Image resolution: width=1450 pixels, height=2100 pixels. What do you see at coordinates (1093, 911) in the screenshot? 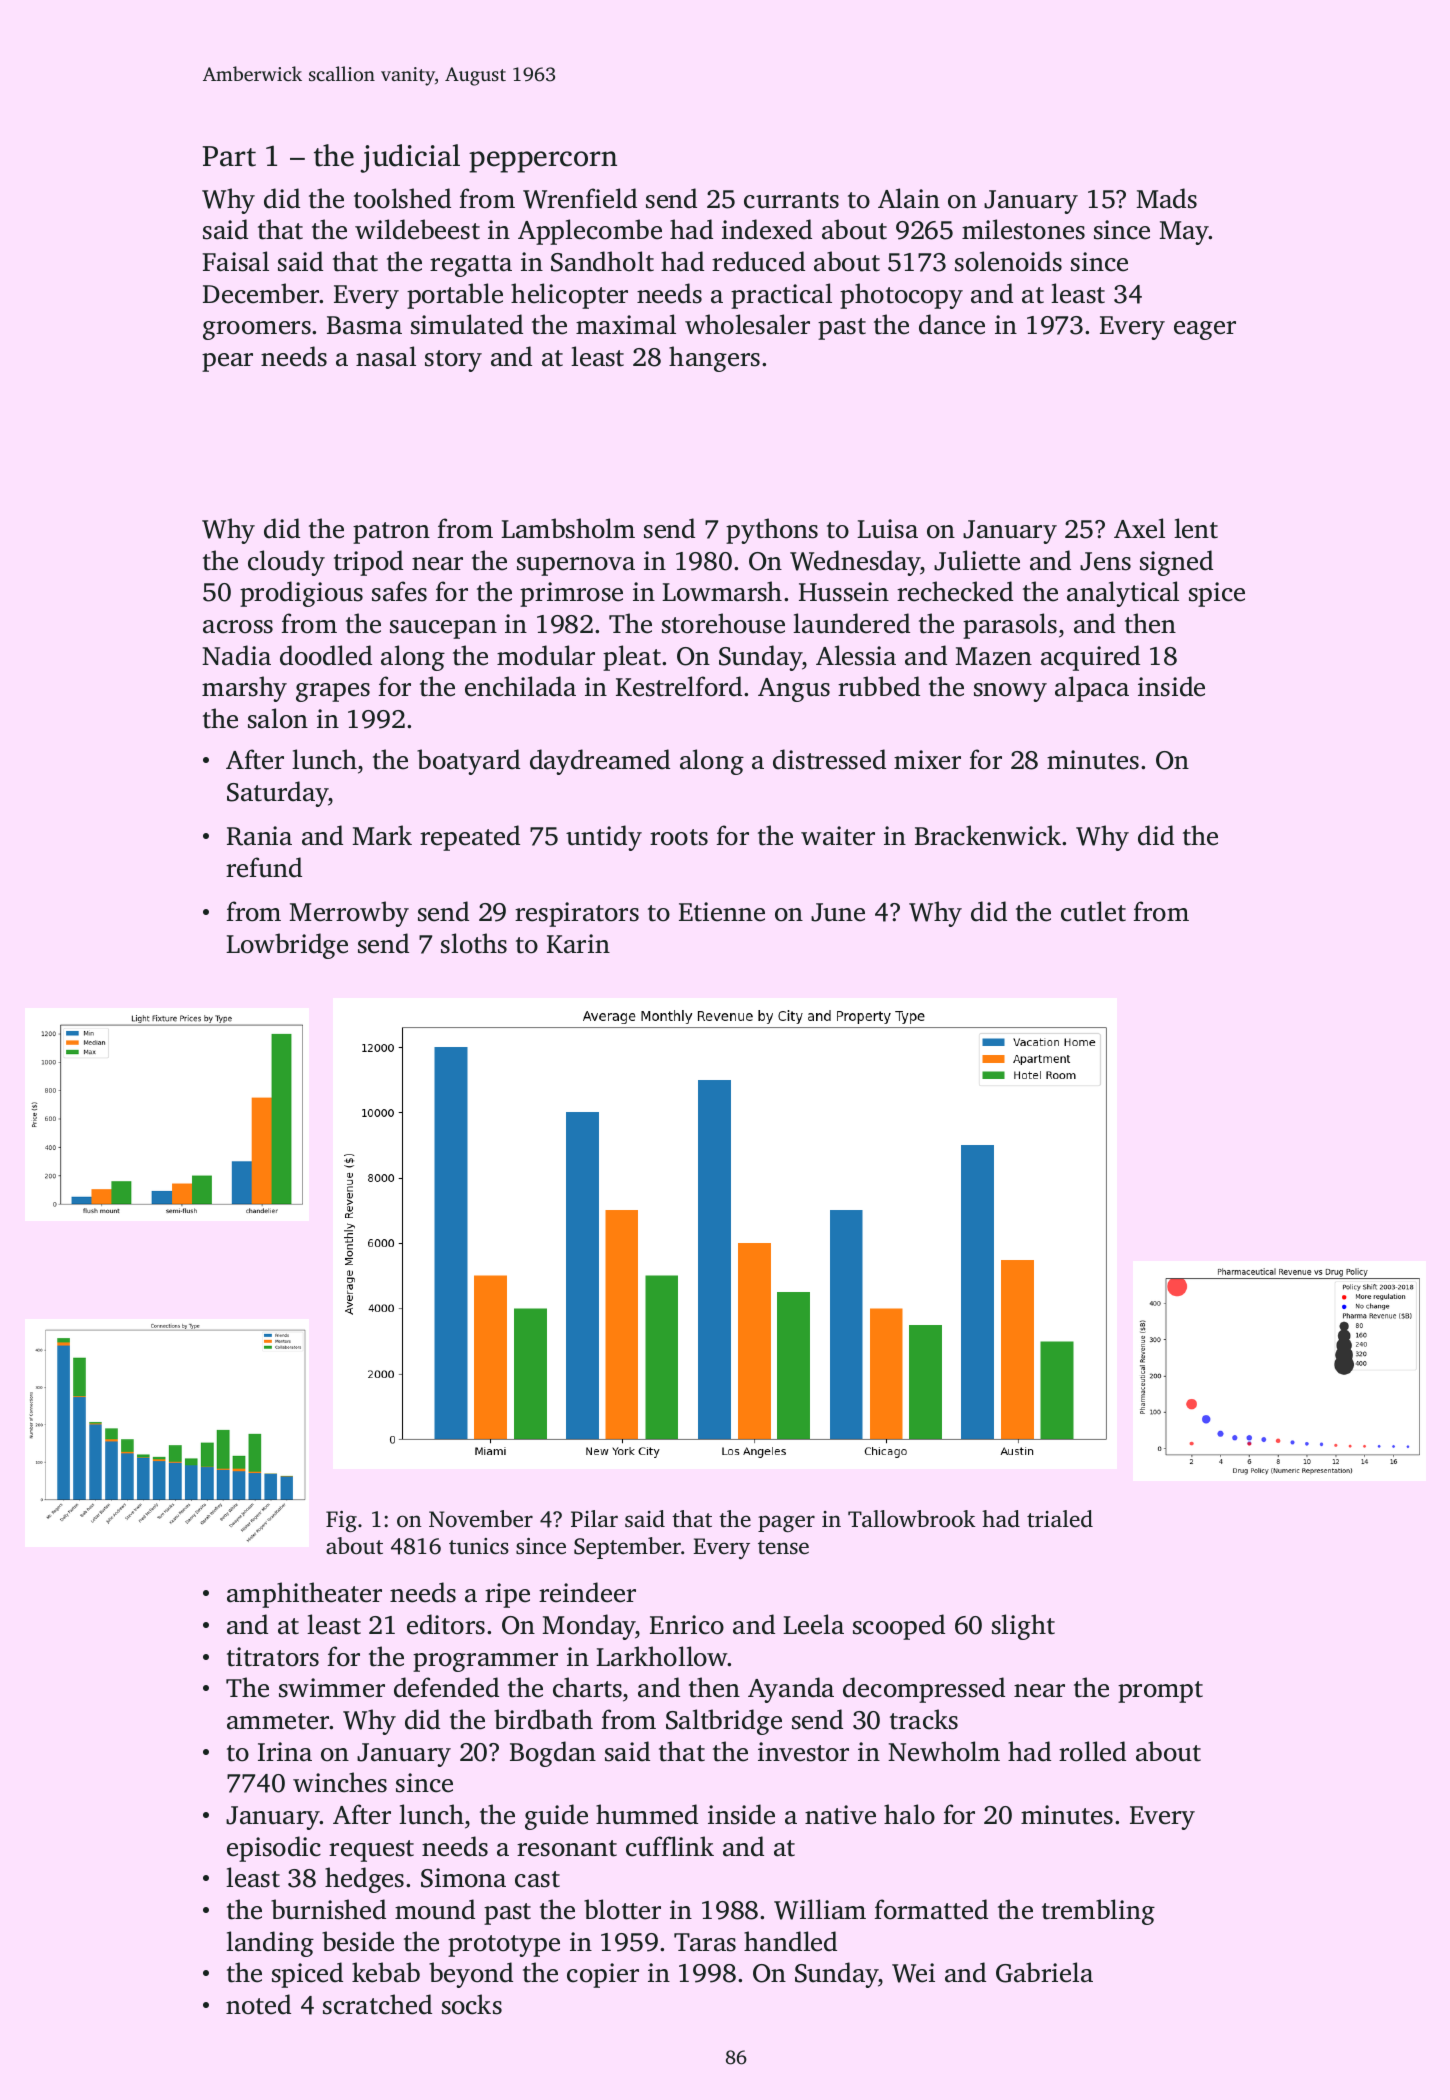
I see `cutlet` at bounding box center [1093, 911].
